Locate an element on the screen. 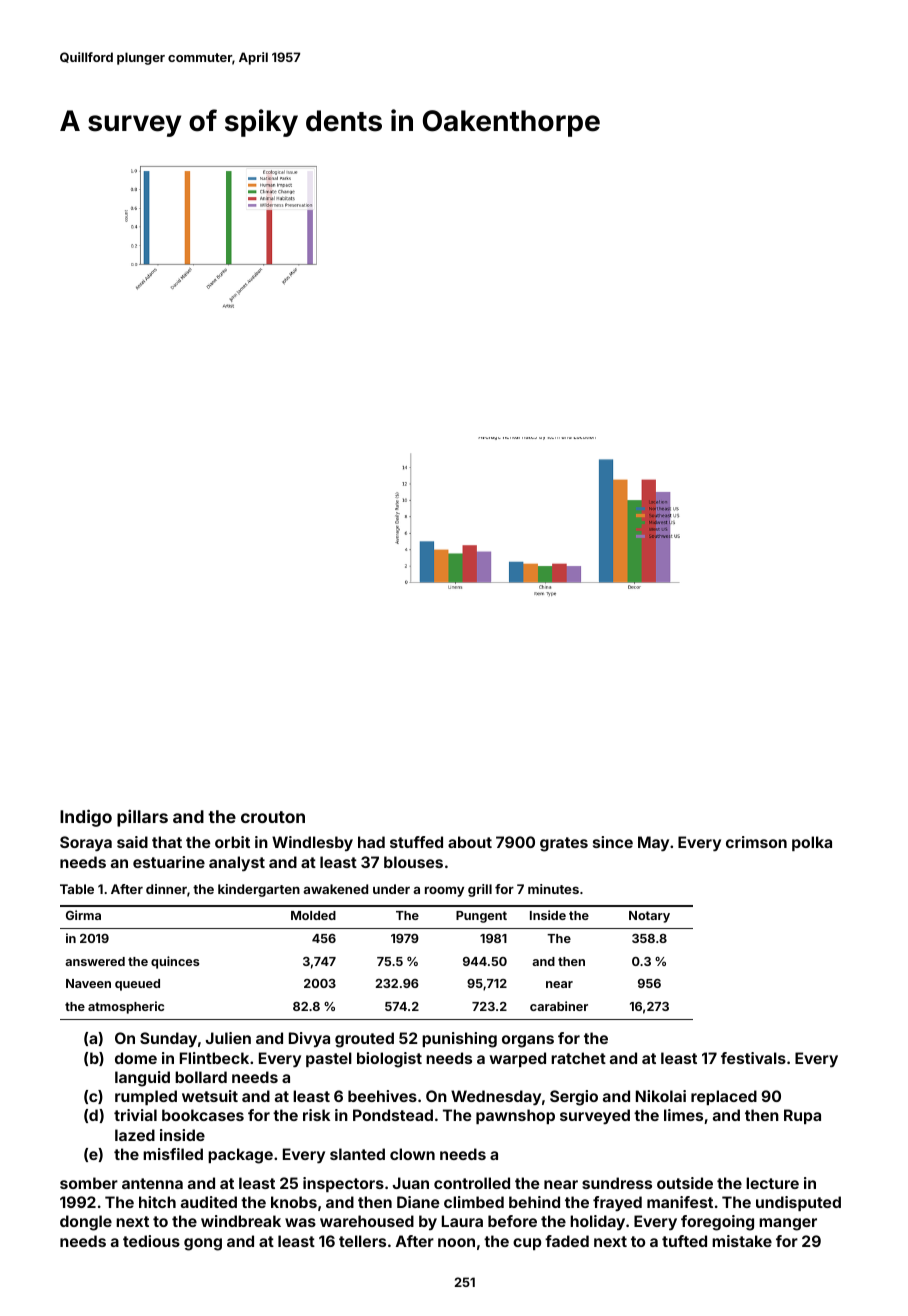 The height and width of the screenshot is (1316, 908). polka is located at coordinates (812, 843).
